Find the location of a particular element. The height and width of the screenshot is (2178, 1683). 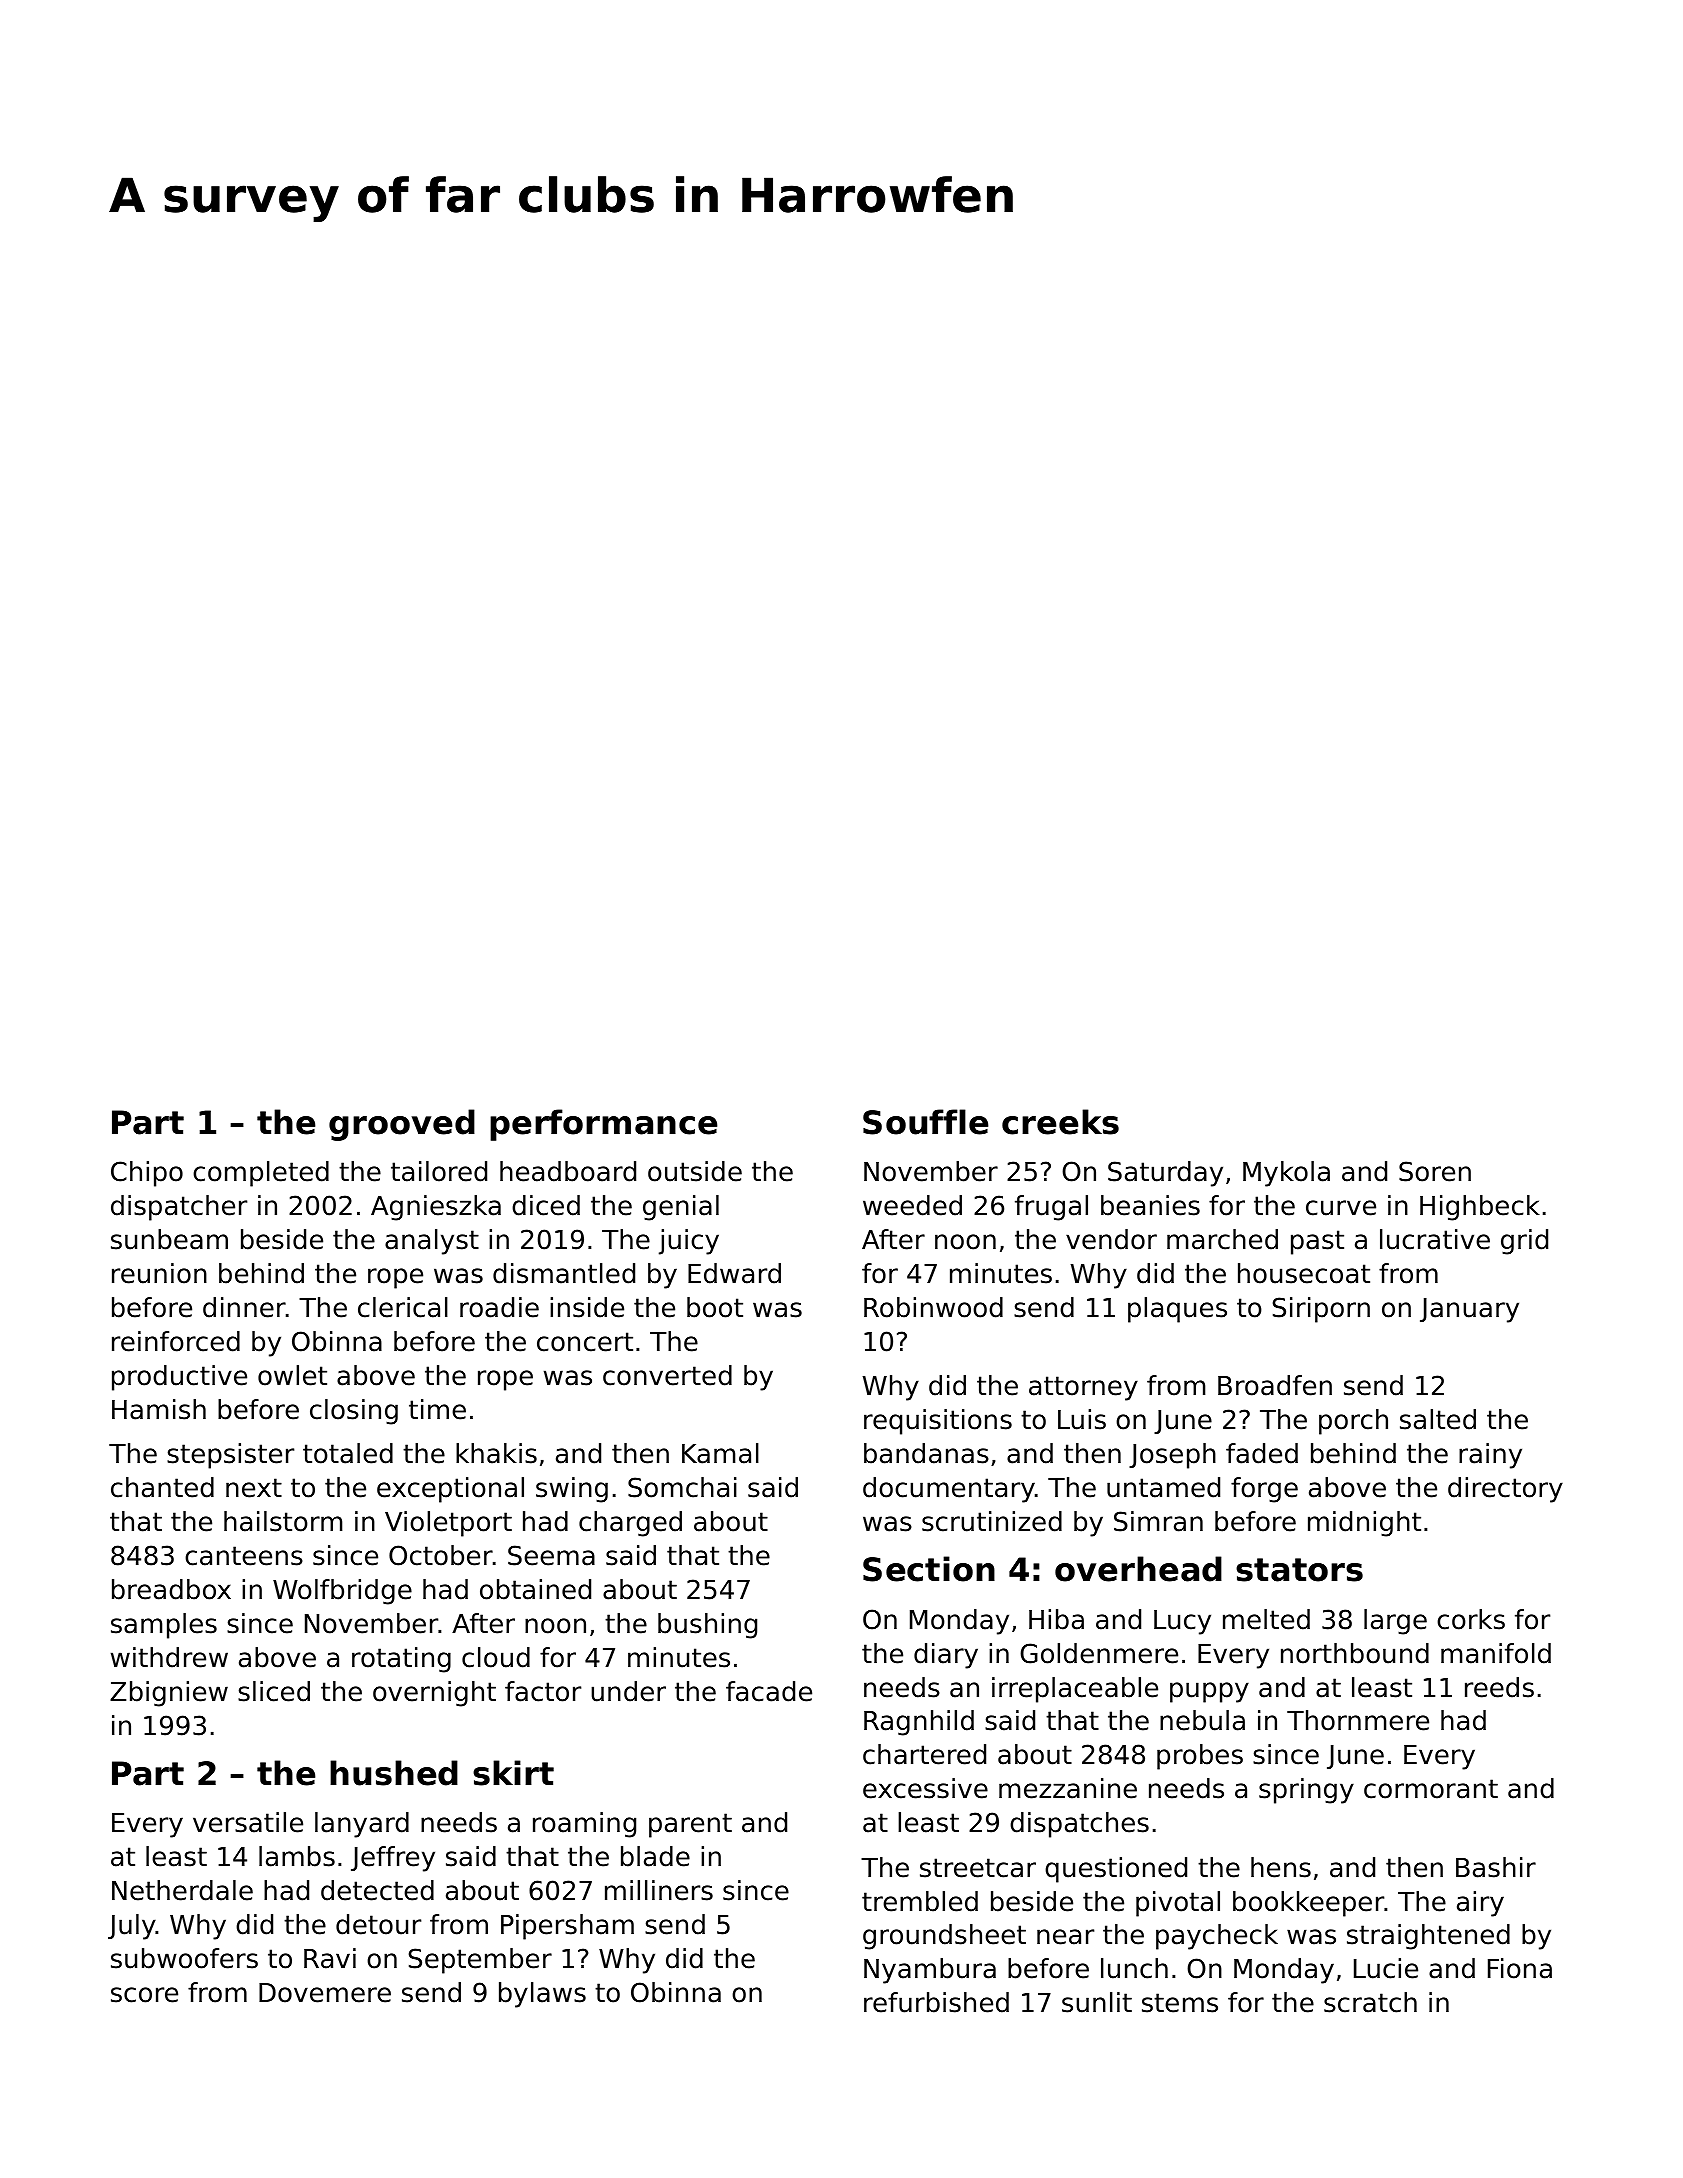

lunch is located at coordinates (1134, 1968).
